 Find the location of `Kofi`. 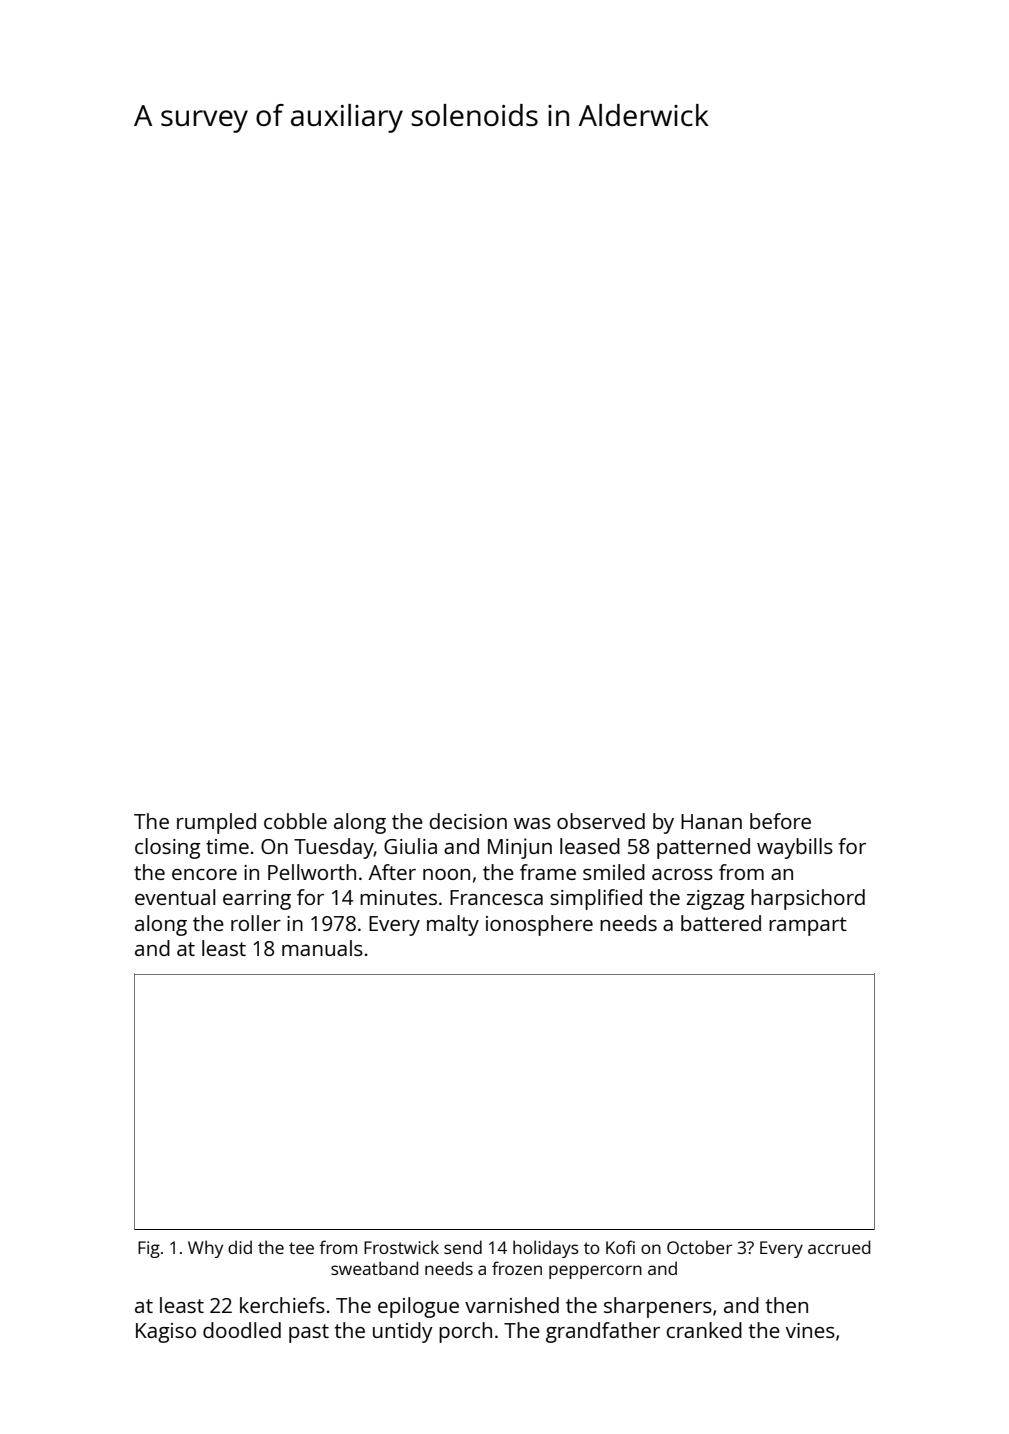

Kofi is located at coordinates (620, 1247).
